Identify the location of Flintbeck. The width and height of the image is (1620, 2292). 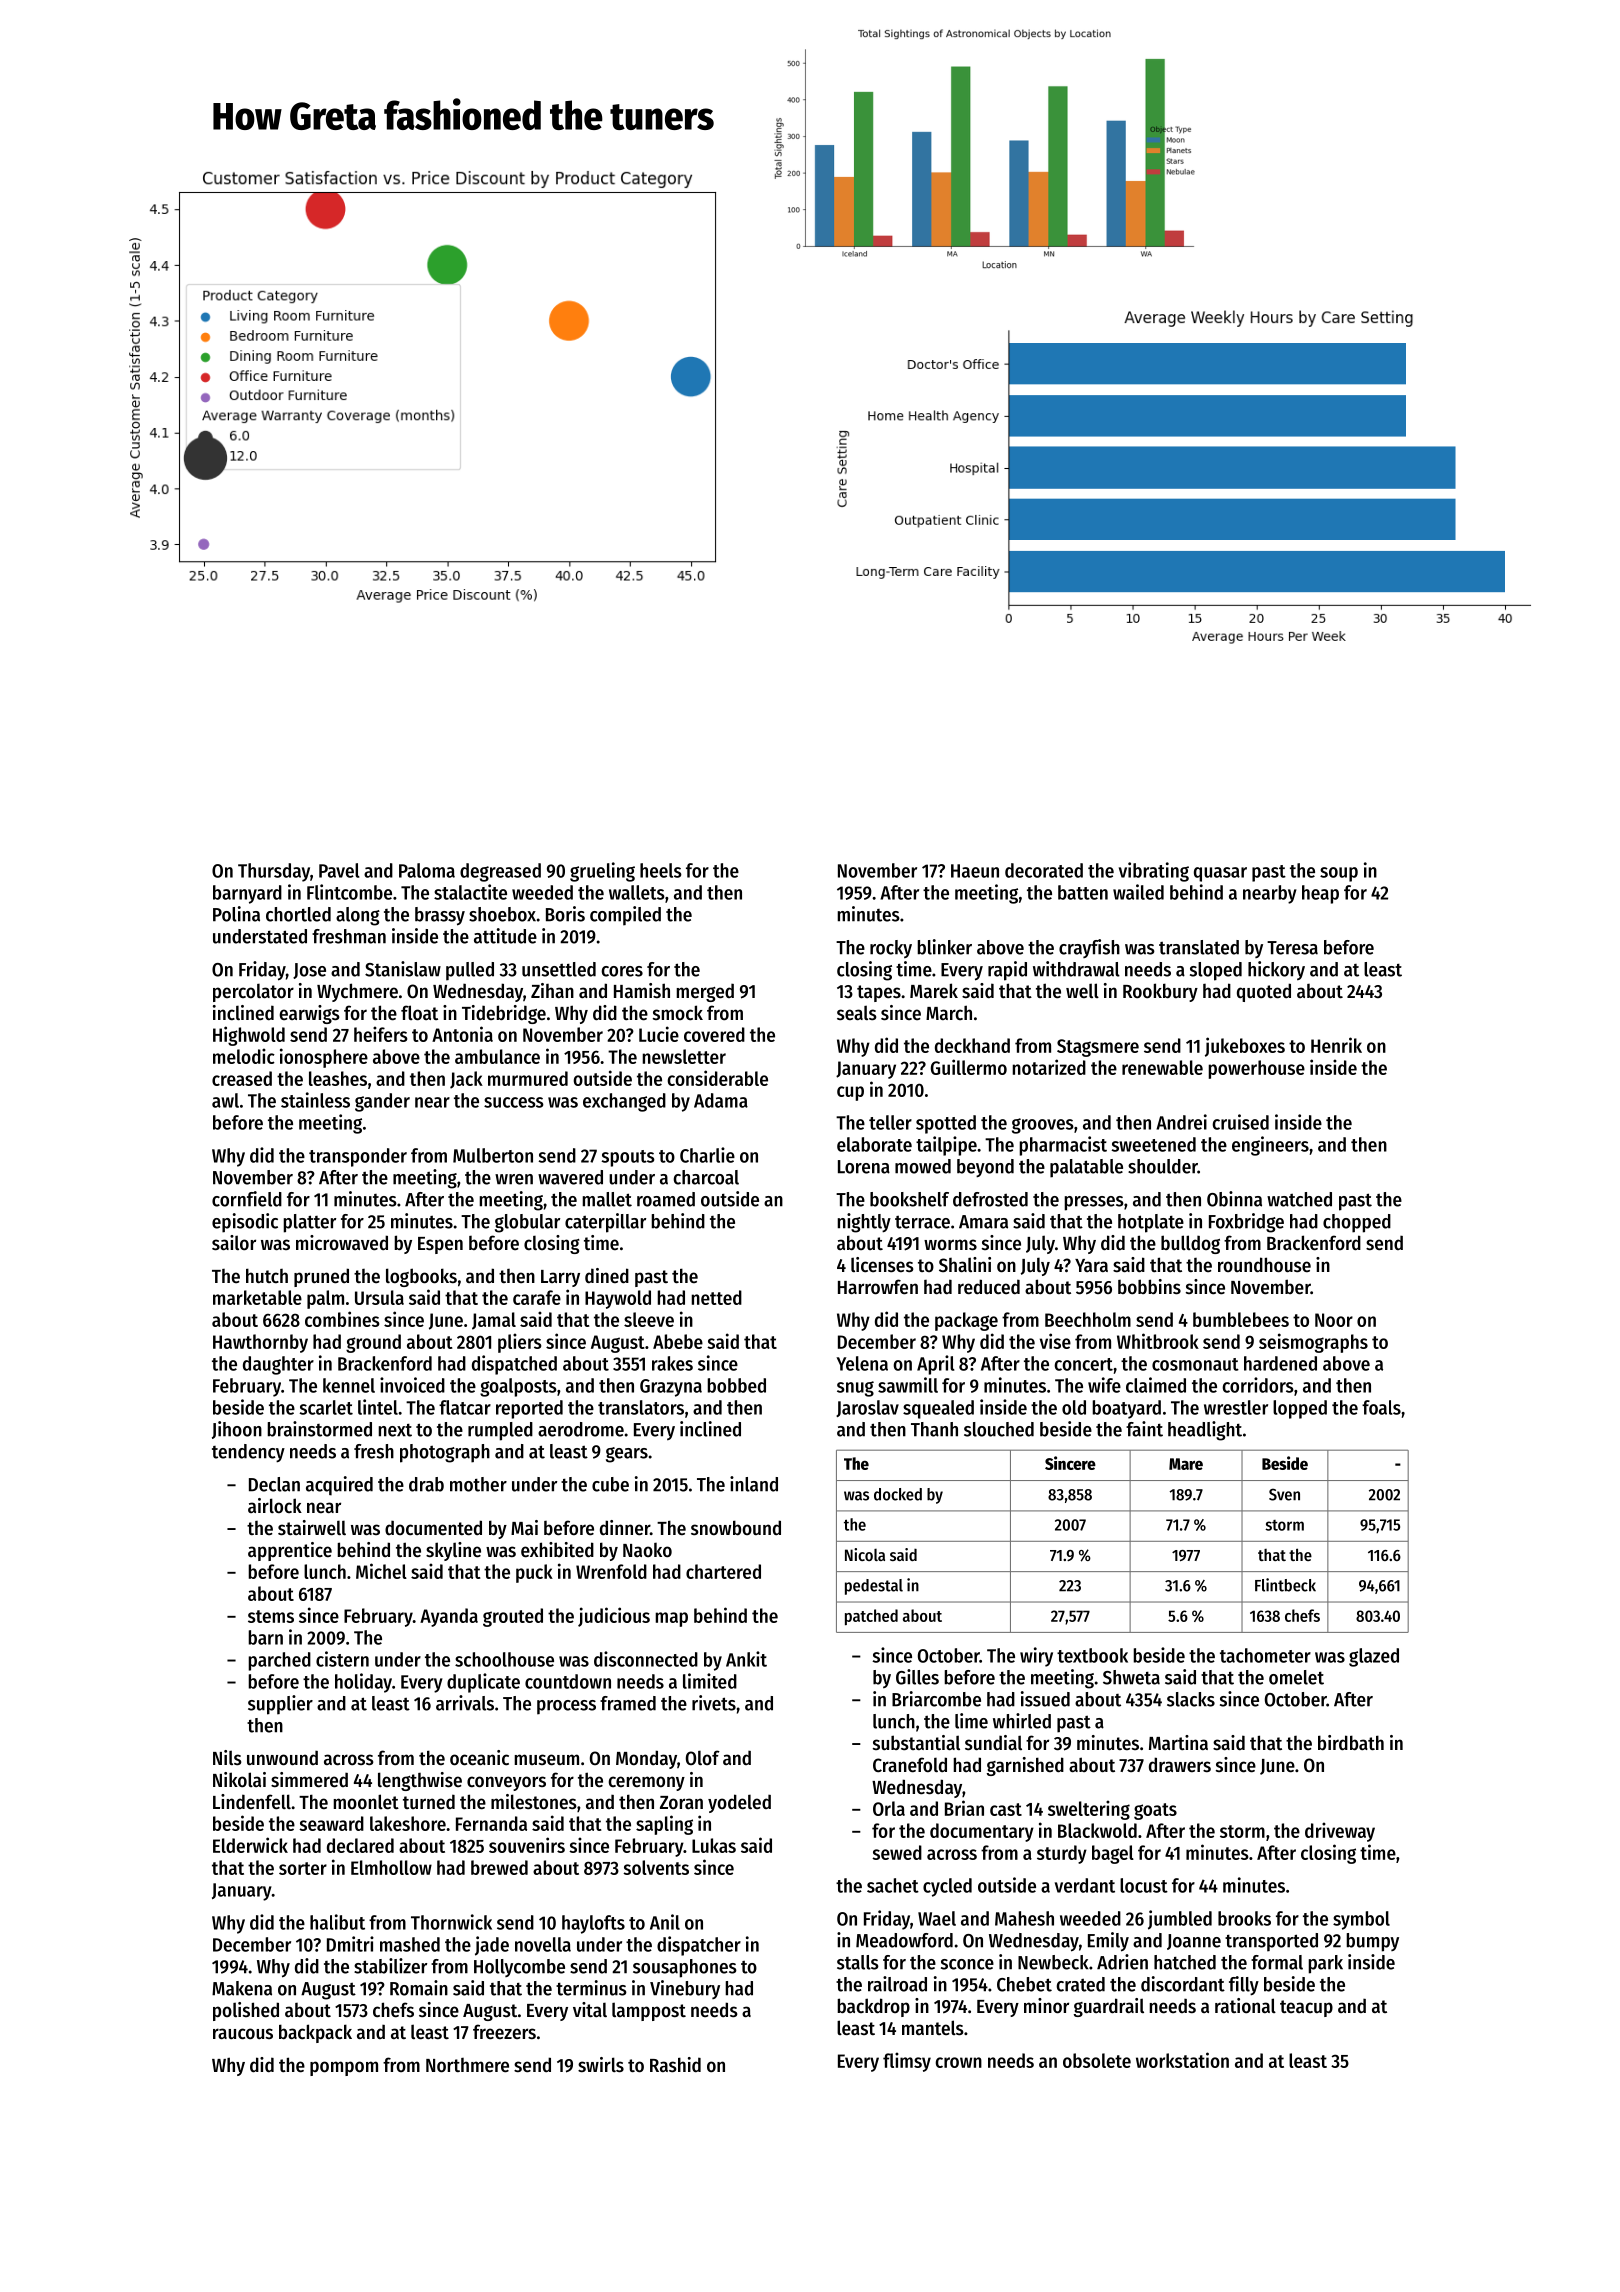
(1285, 1585).
